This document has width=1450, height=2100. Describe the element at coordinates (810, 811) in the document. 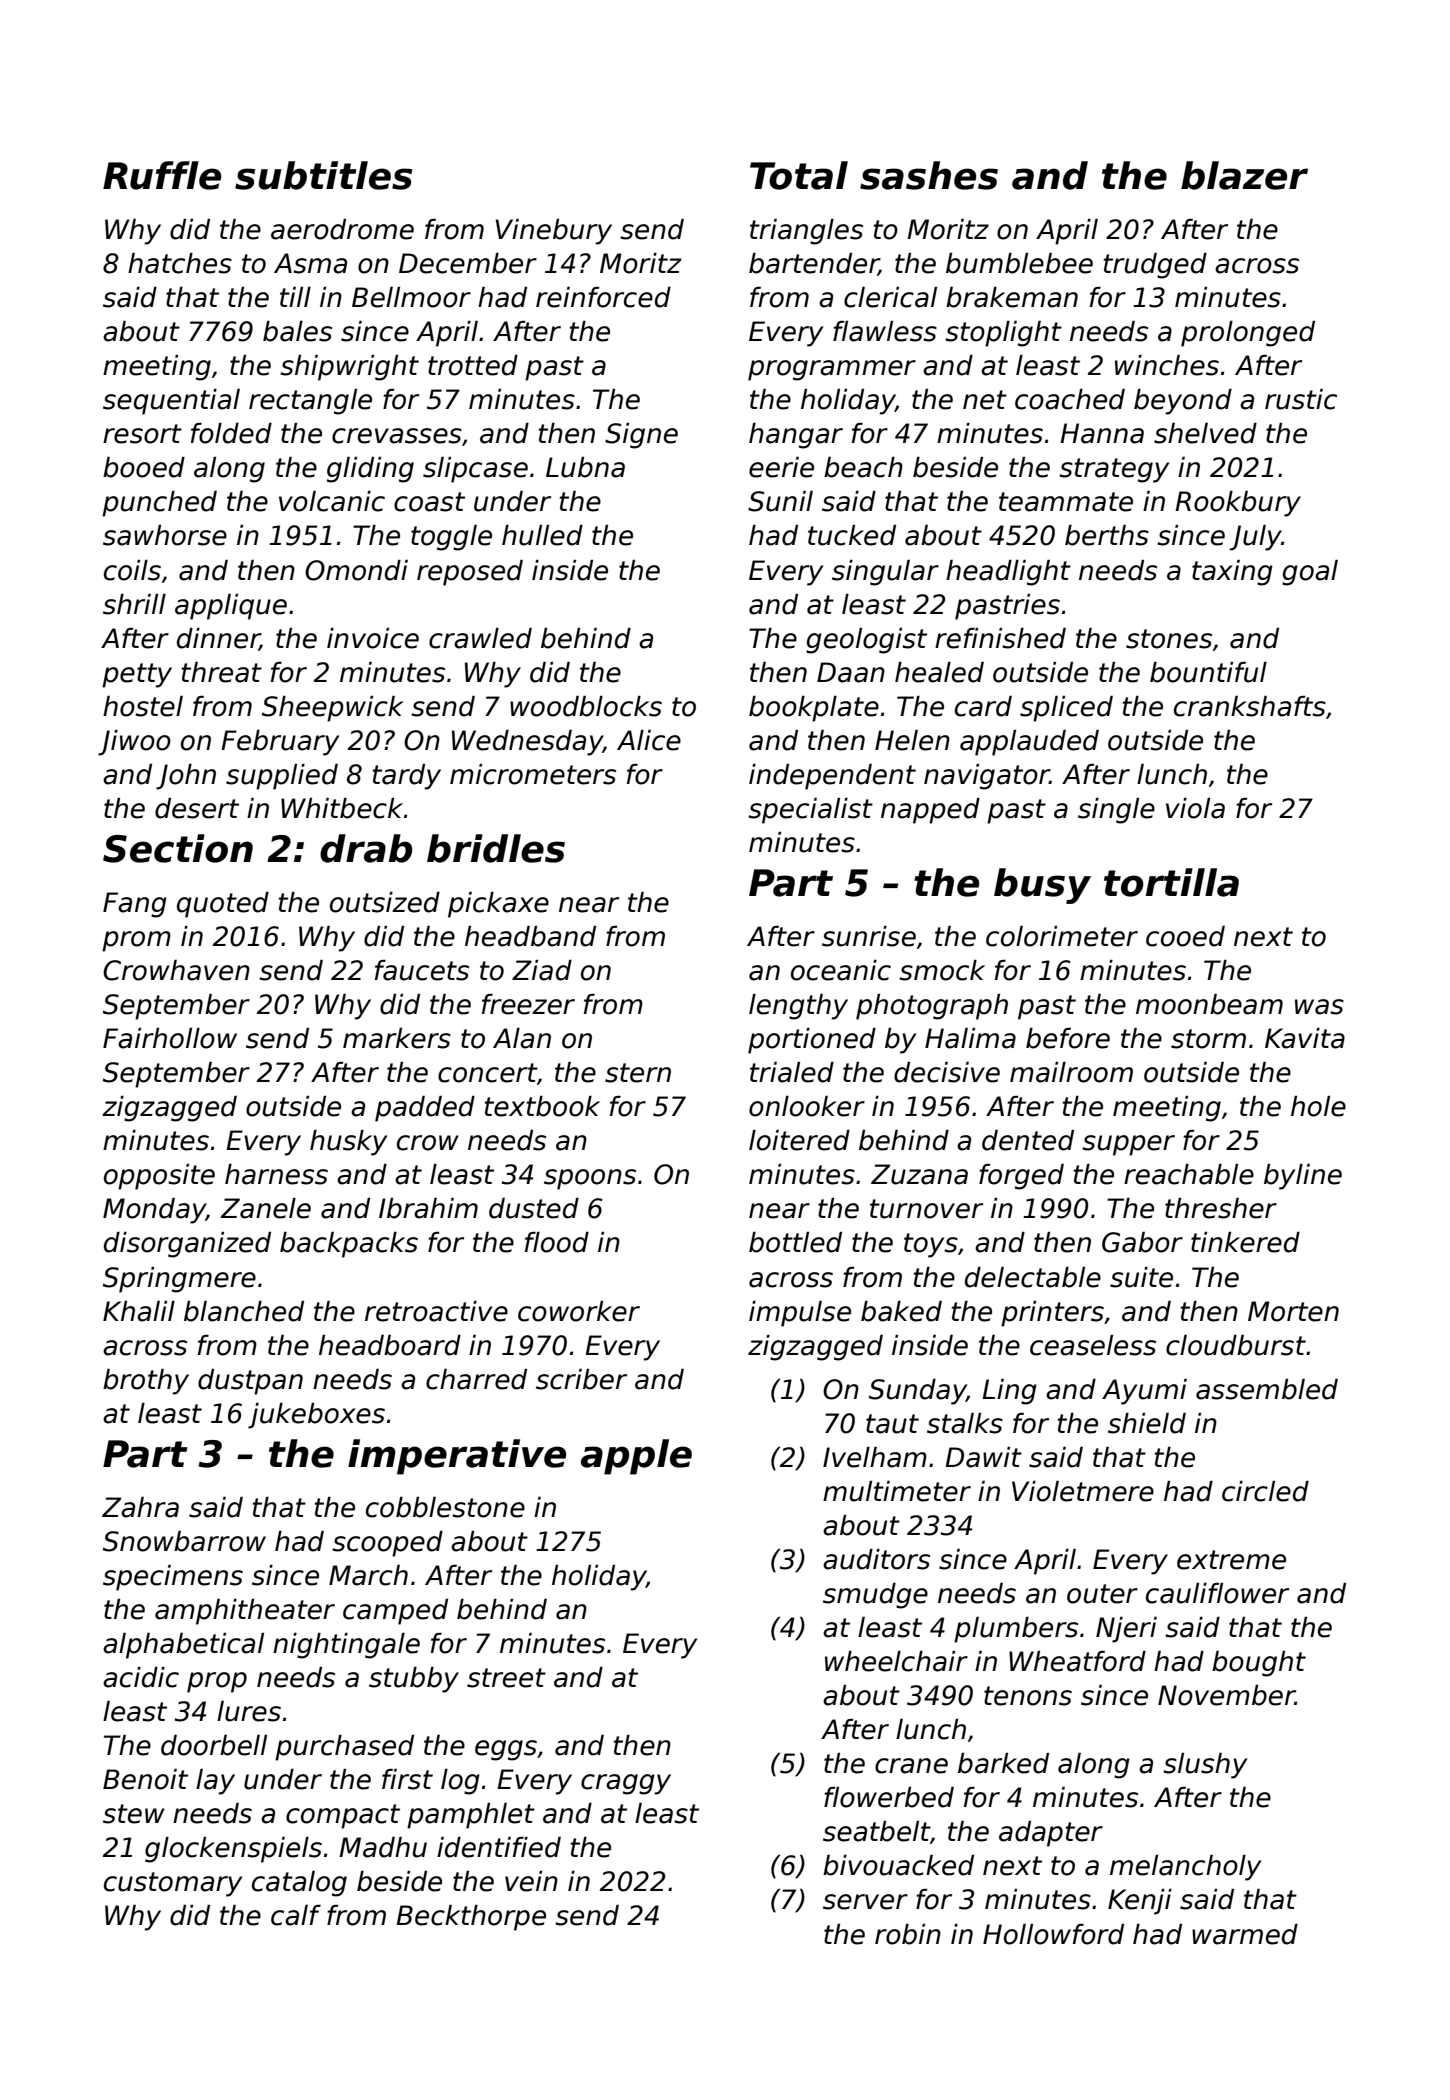

I see `specialist` at that location.
